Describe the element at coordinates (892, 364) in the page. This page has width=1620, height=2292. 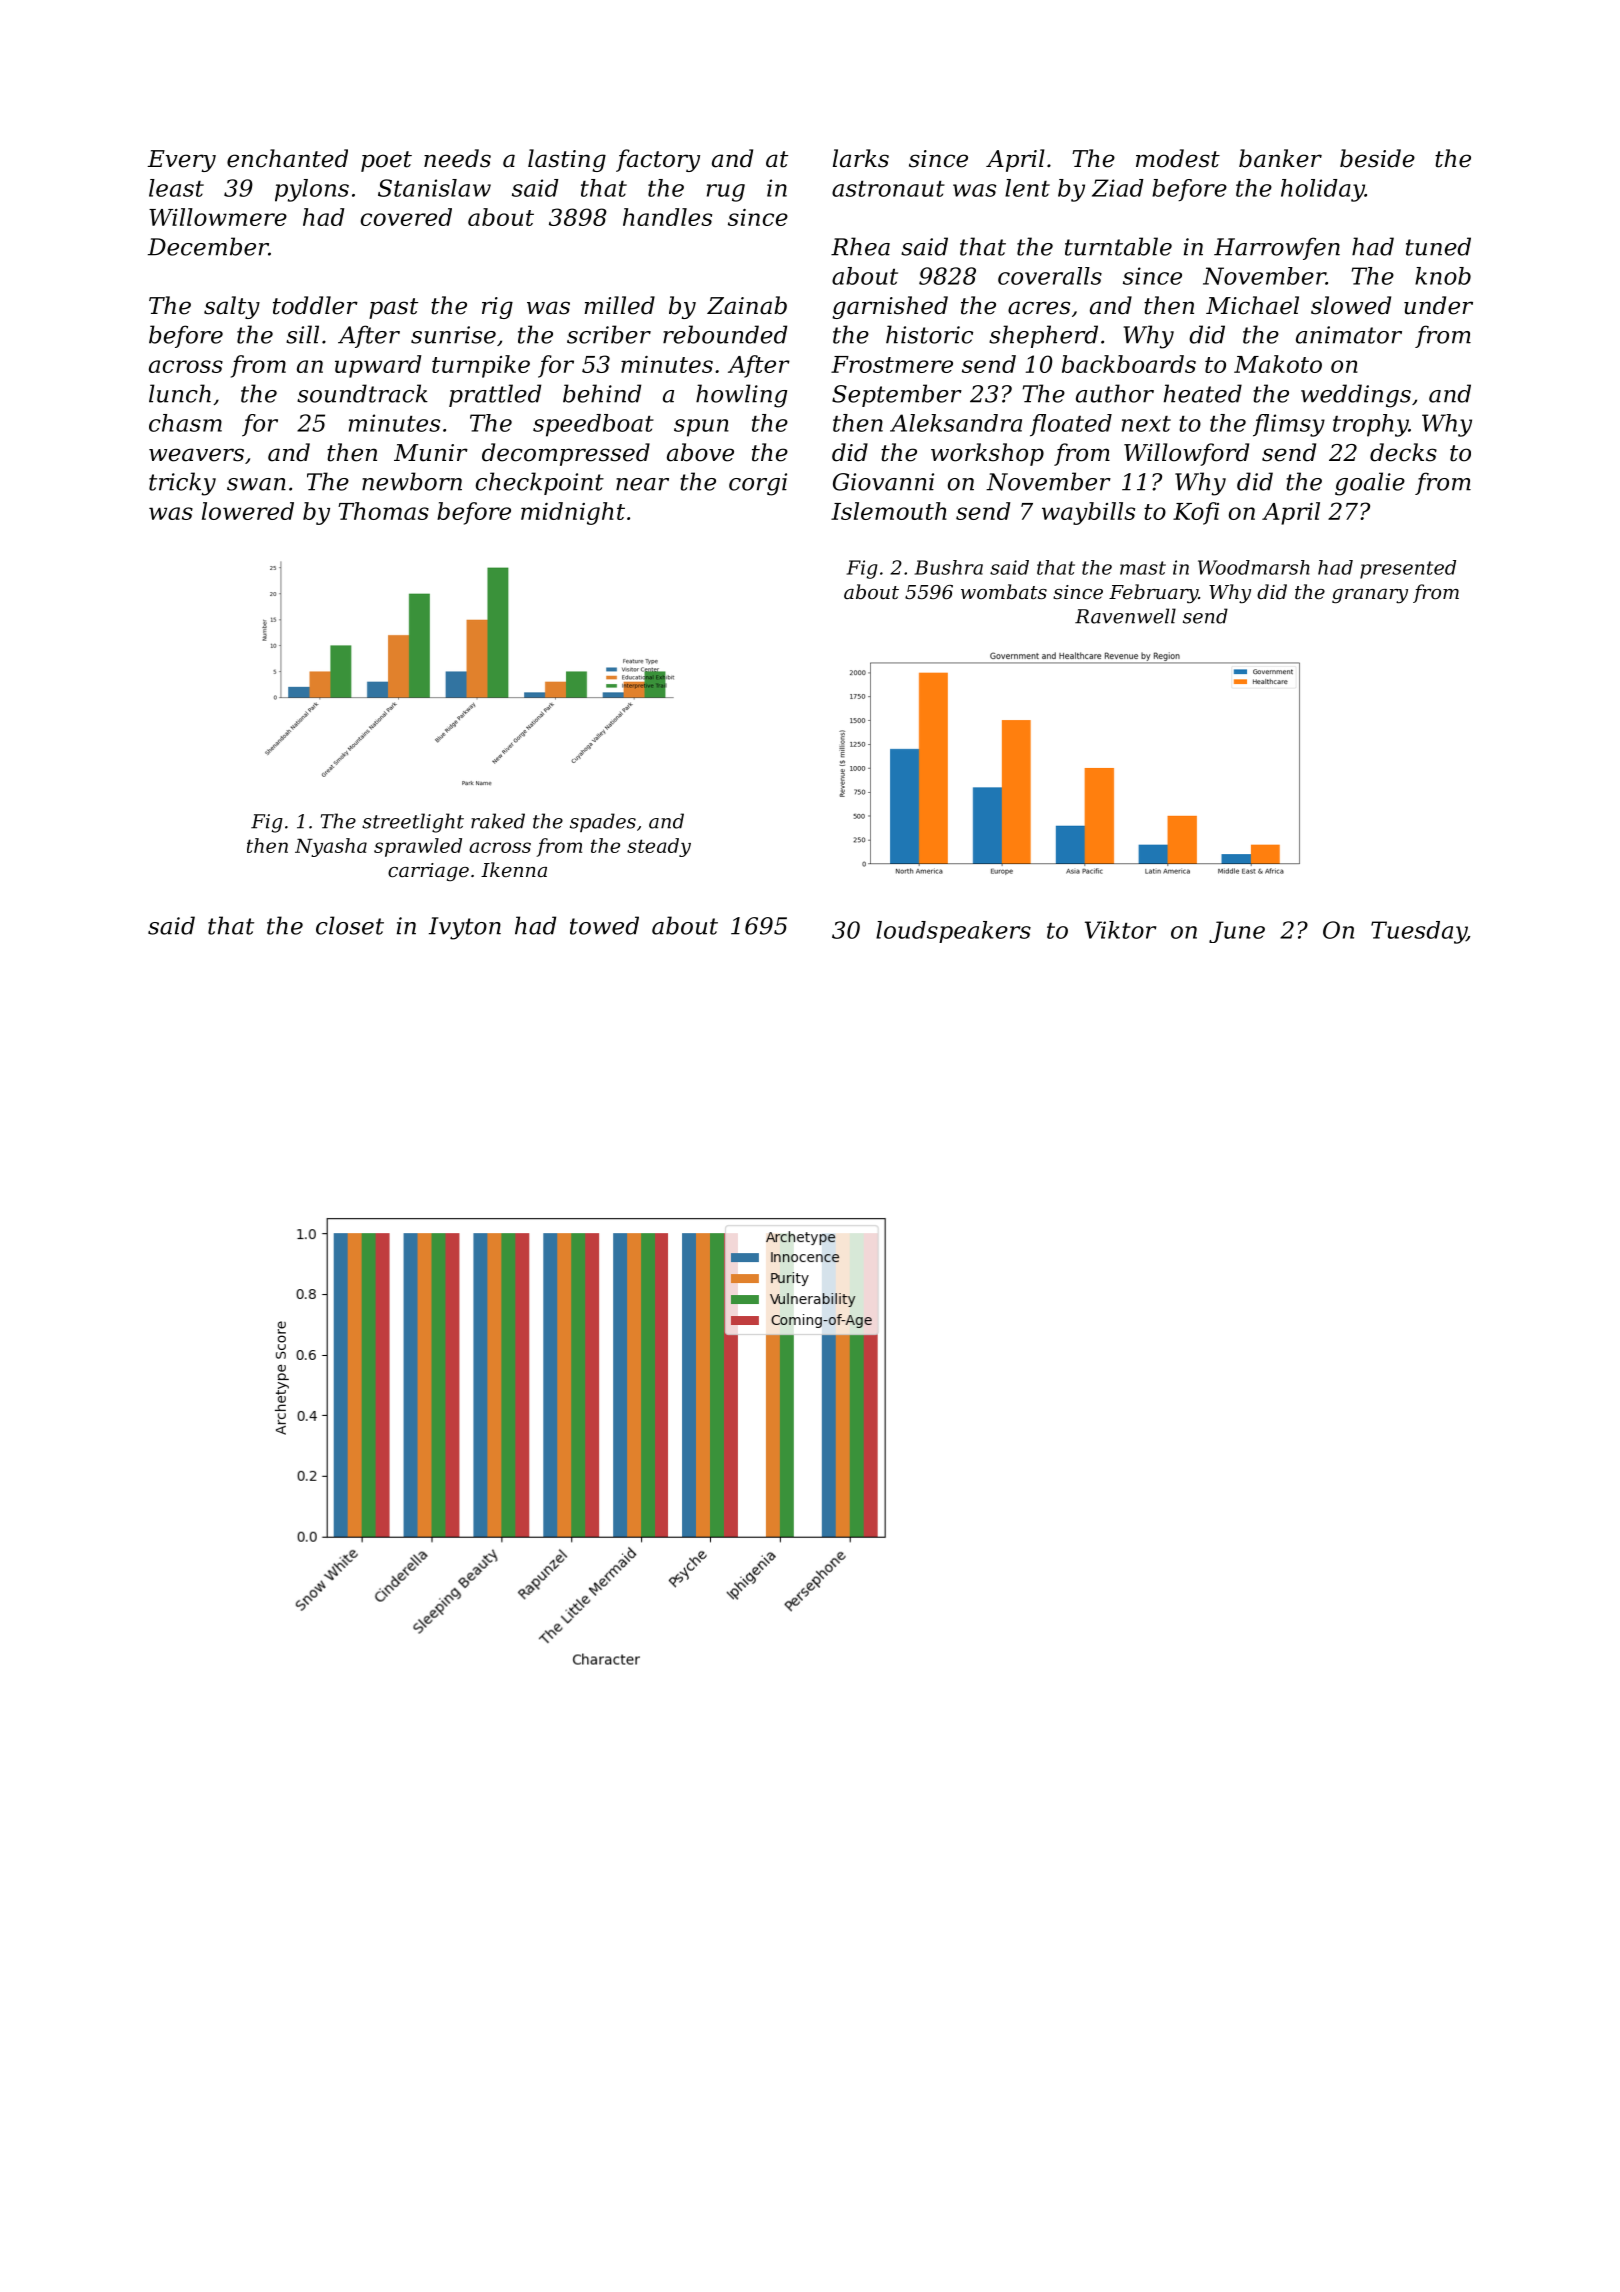
I see `Frostmere` at that location.
